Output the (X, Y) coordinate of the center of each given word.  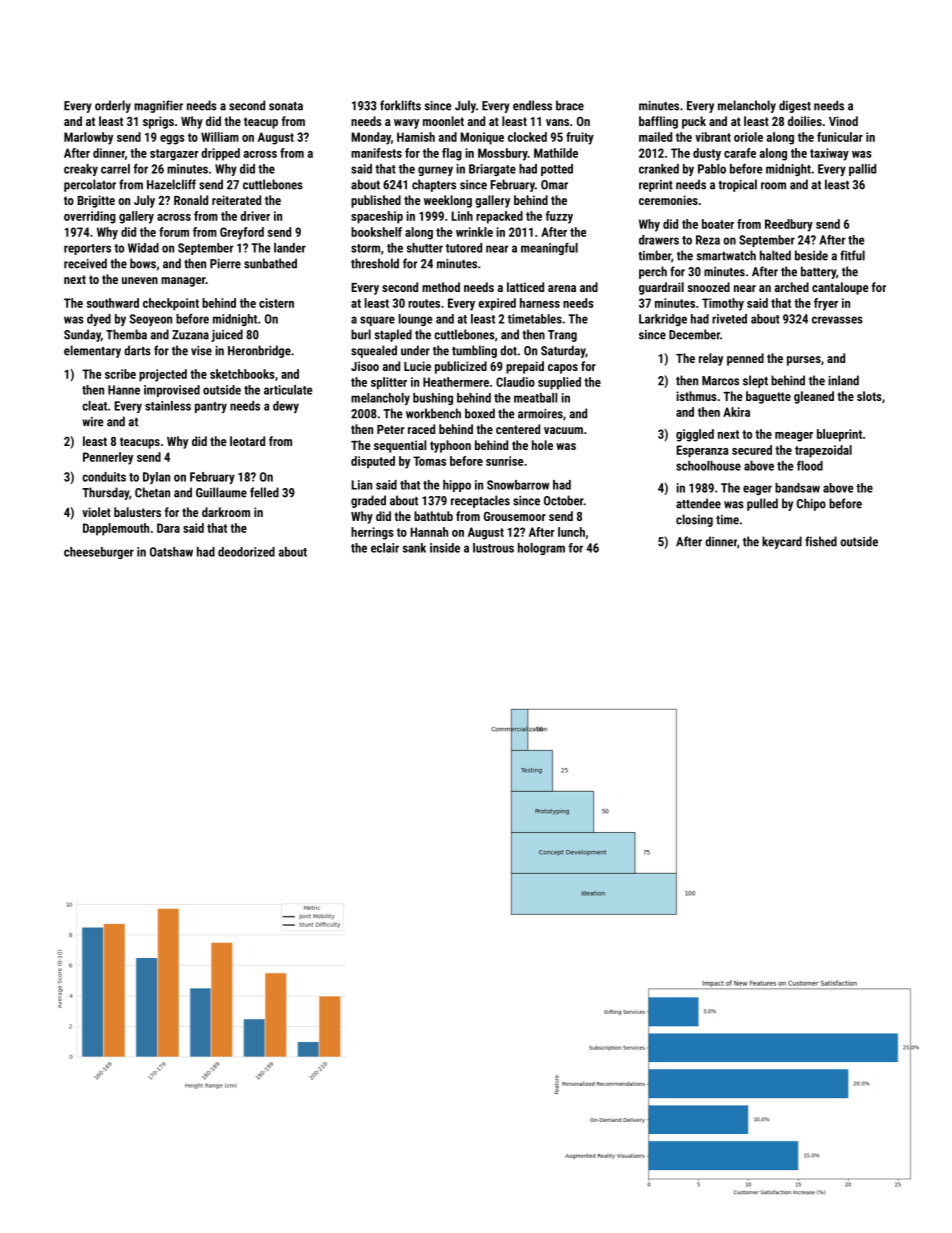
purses (804, 361)
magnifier (158, 106)
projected (163, 375)
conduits (104, 477)
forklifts (400, 105)
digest (795, 106)
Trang (562, 336)
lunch (571, 532)
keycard (782, 542)
